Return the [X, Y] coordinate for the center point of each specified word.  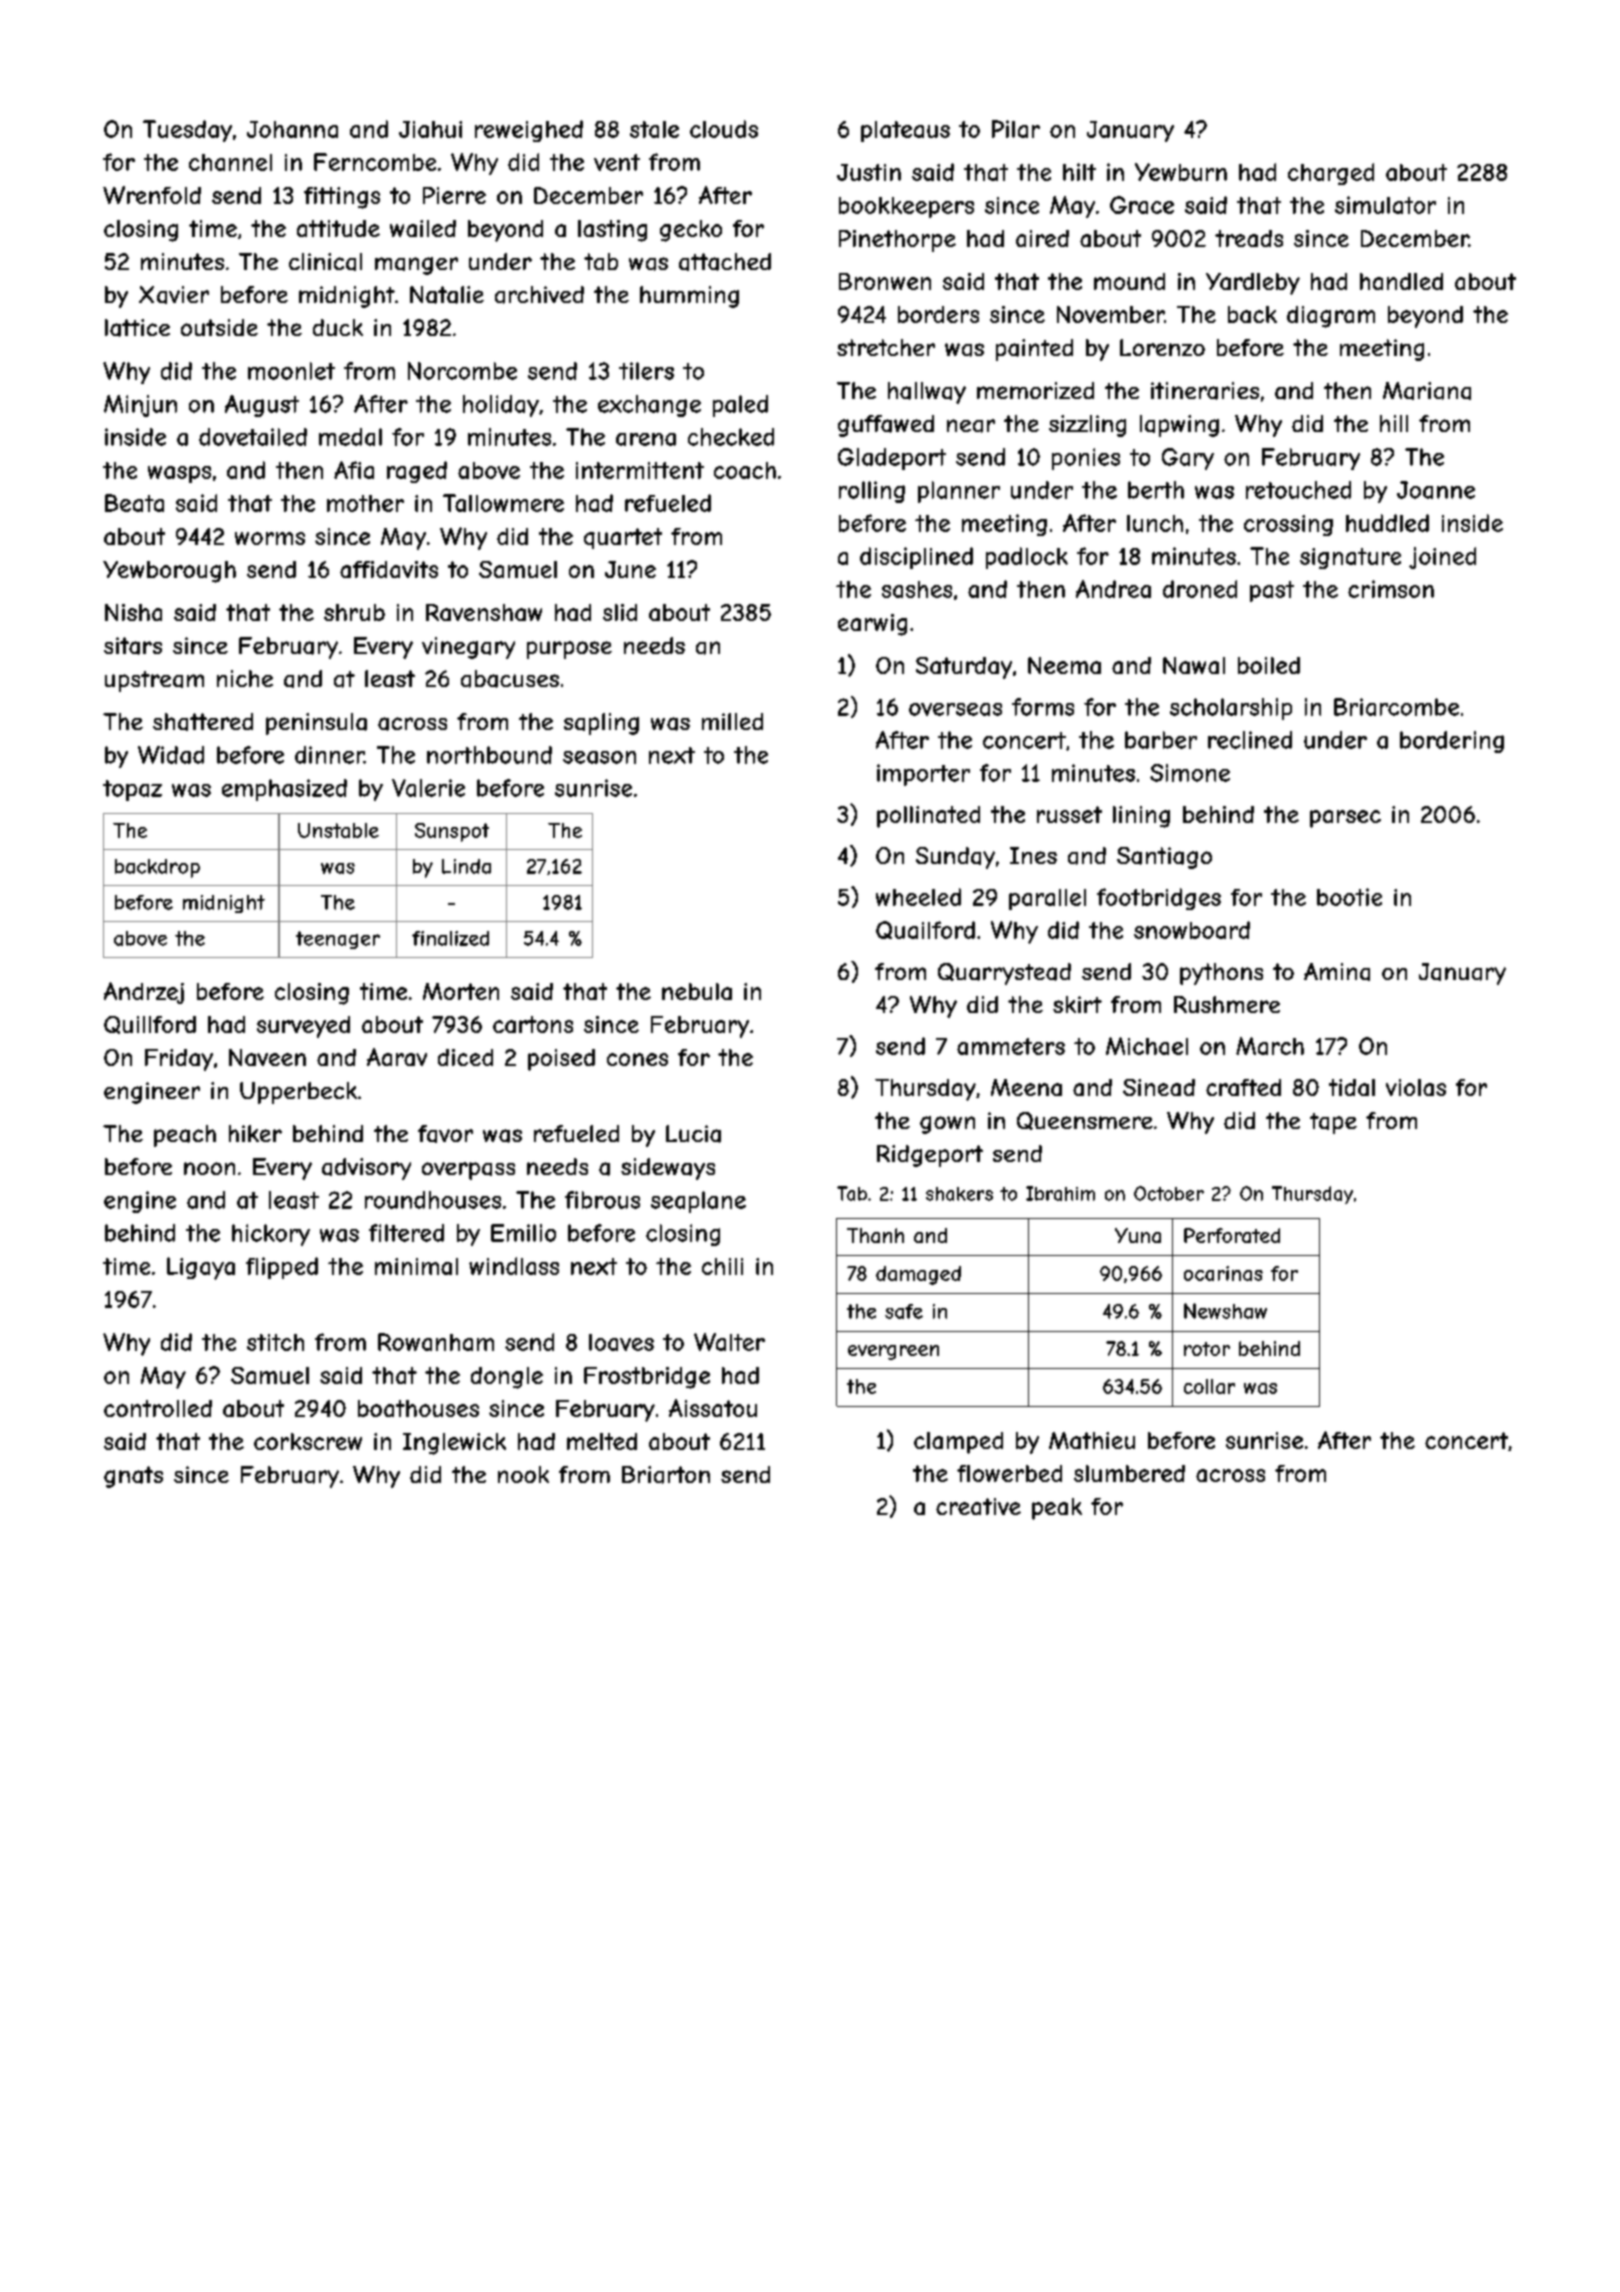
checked [731, 437]
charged [1331, 174]
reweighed [529, 131]
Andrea [1113, 589]
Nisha [133, 612]
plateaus [905, 131]
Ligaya [201, 1268]
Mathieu [1092, 1440]
